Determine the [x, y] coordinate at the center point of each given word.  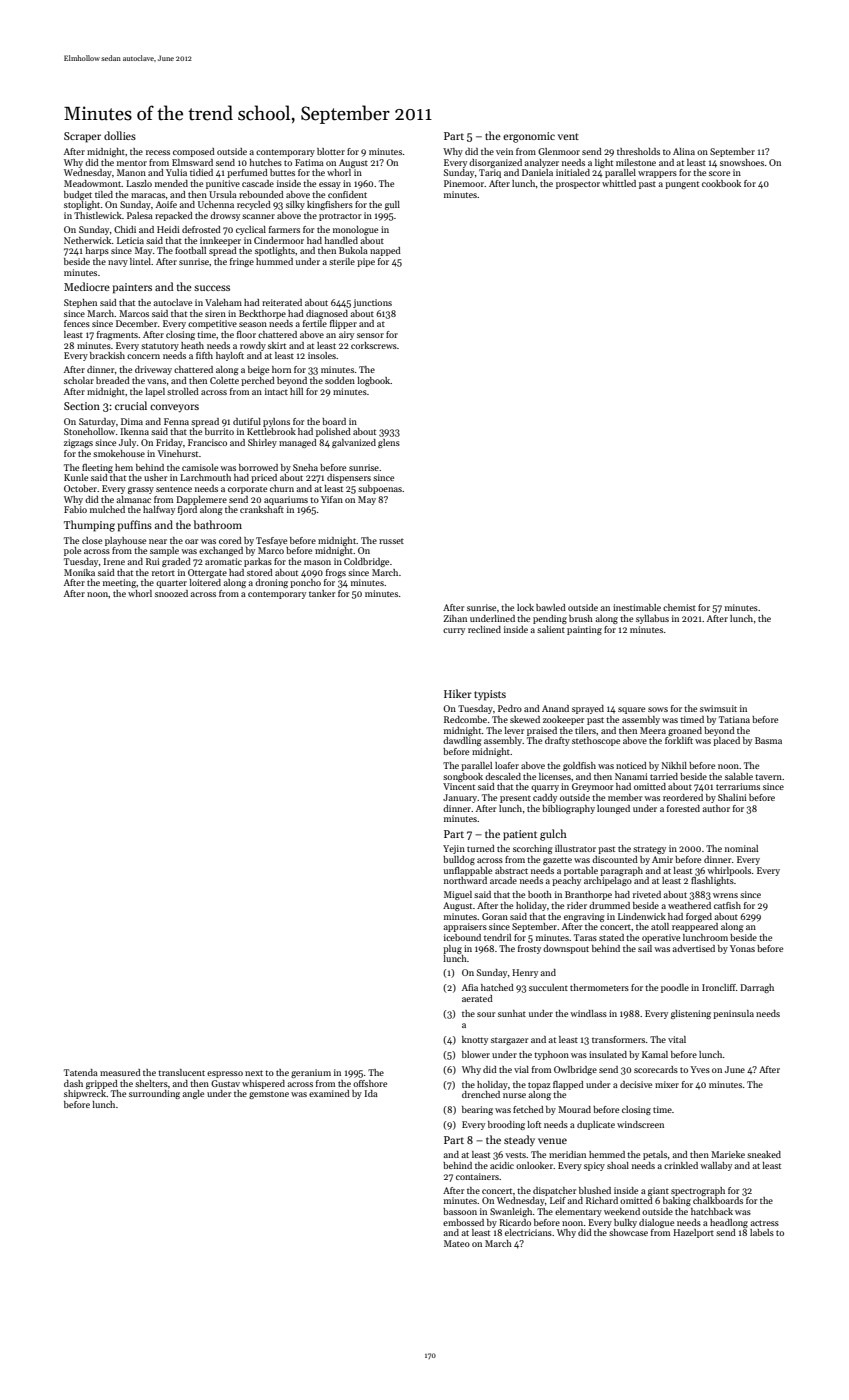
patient [520, 835]
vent [568, 136]
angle [193, 1094]
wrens [725, 895]
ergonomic [529, 137]
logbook [373, 381]
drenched [481, 1094]
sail [645, 948]
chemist [679, 607]
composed [194, 152]
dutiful [247, 421]
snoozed [171, 593]
